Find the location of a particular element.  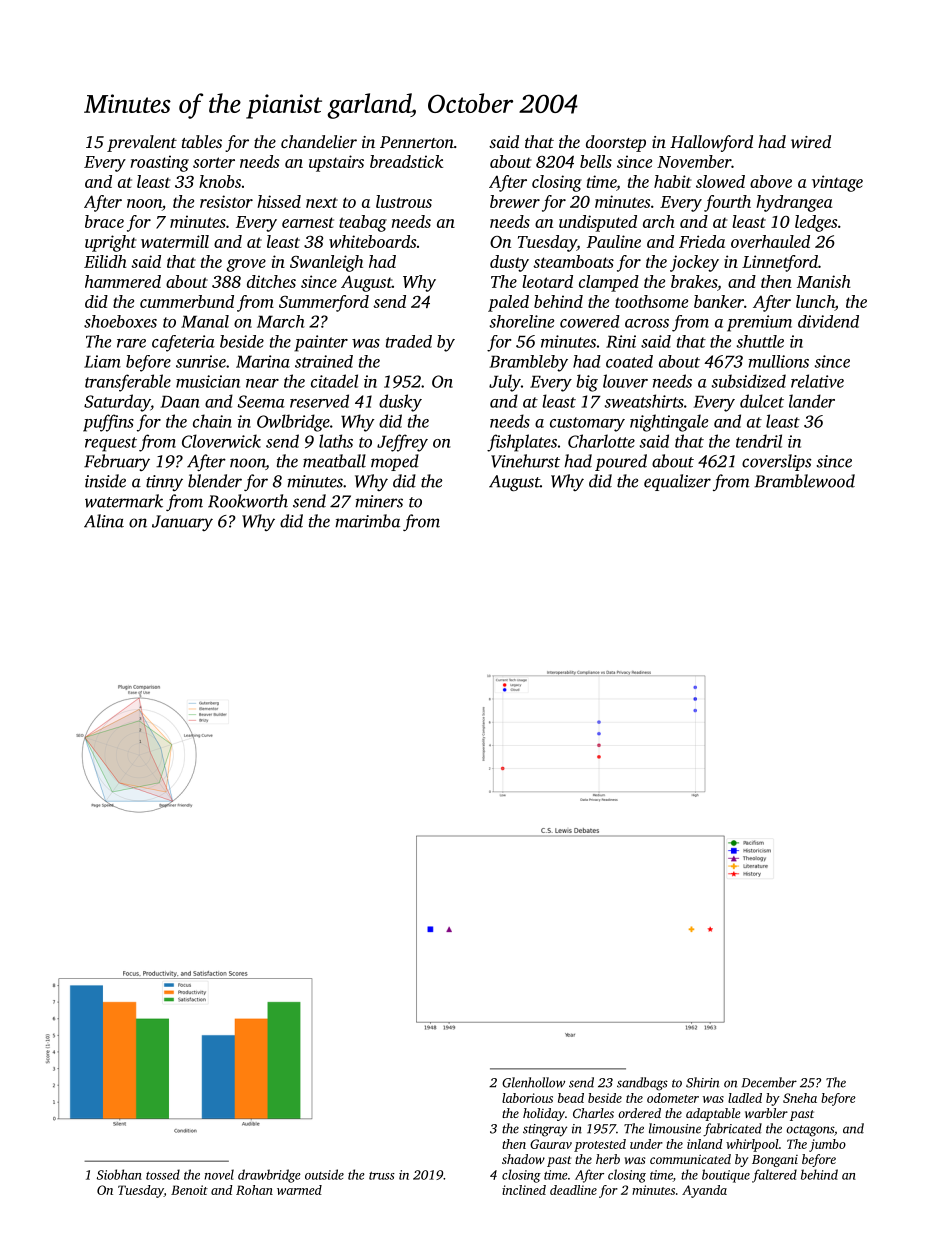

Benoit is located at coordinates (189, 1190).
